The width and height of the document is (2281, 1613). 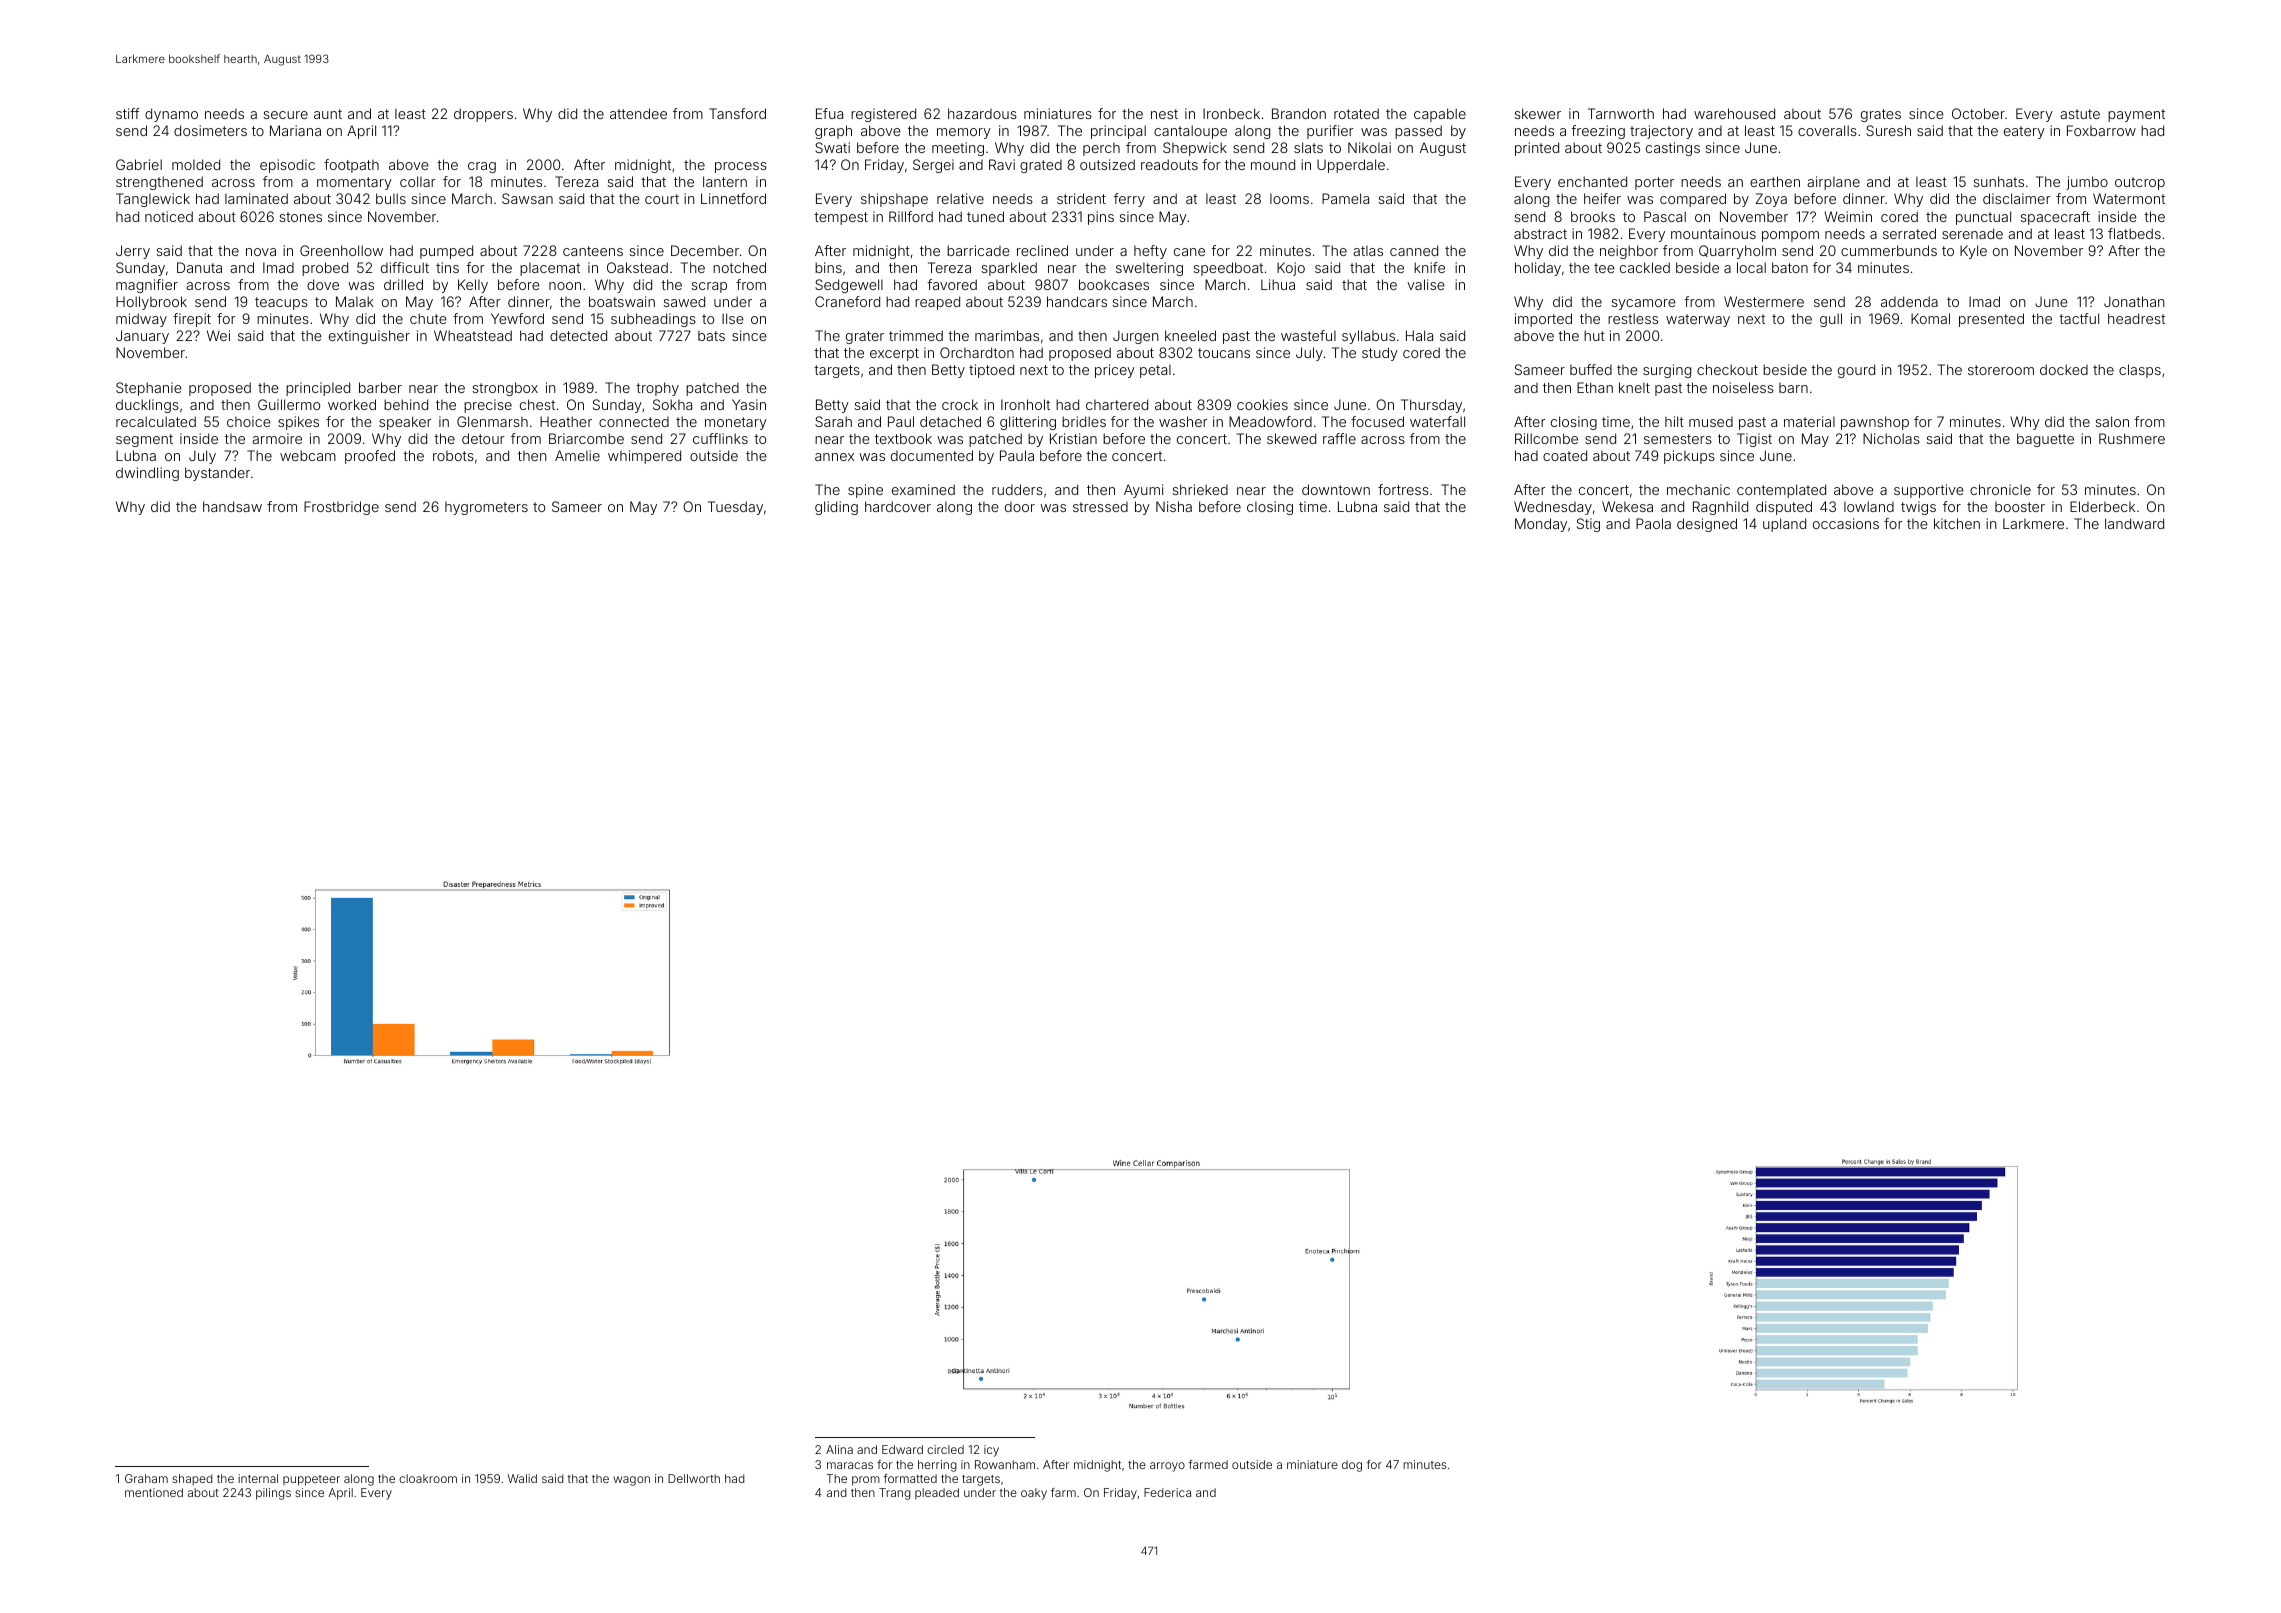 I want to click on designed, so click(x=1707, y=525).
